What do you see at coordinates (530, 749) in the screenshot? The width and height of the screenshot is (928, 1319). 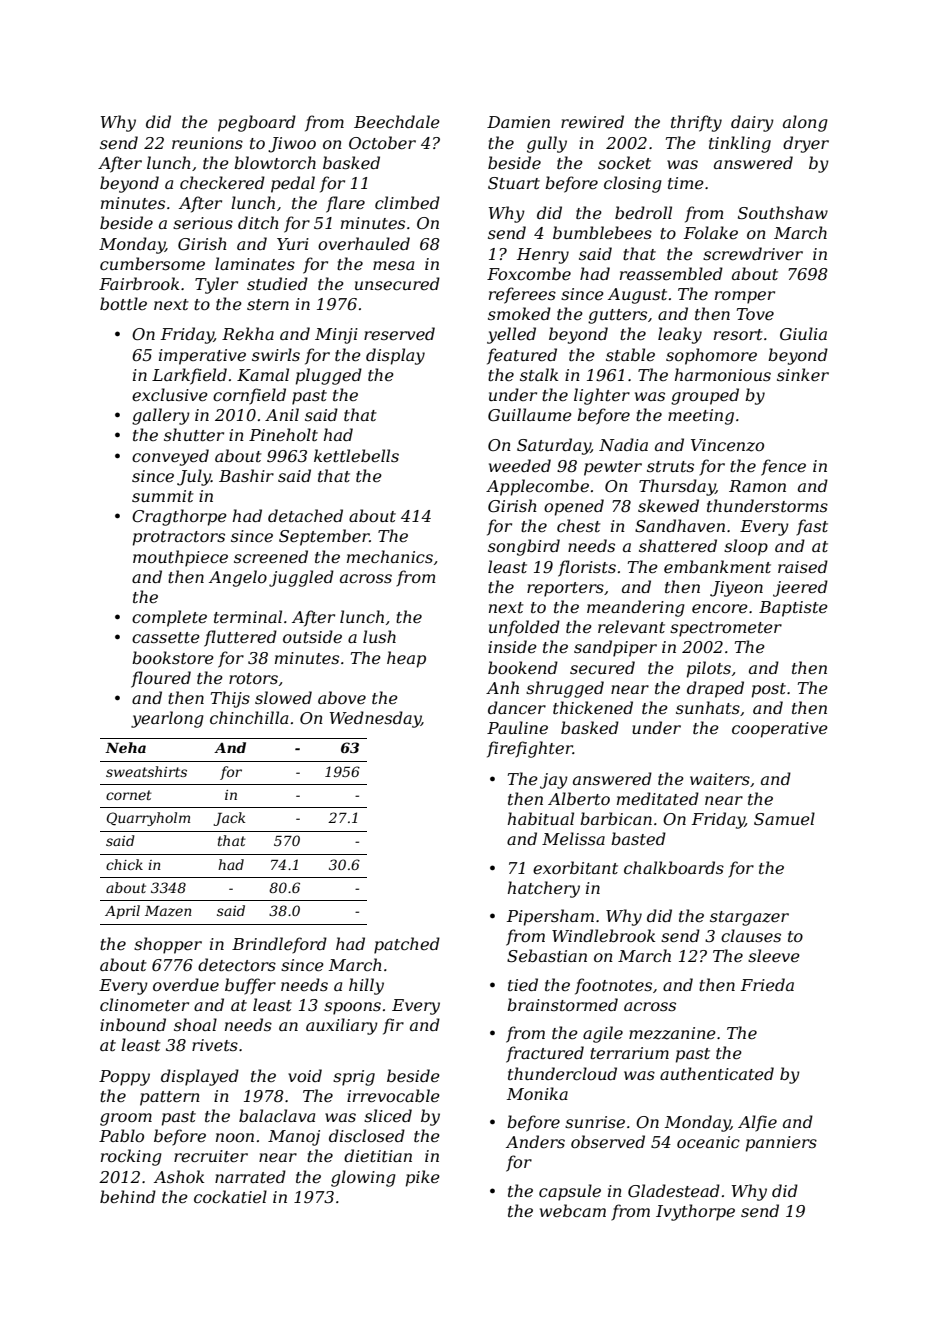 I see `firefighter` at bounding box center [530, 749].
